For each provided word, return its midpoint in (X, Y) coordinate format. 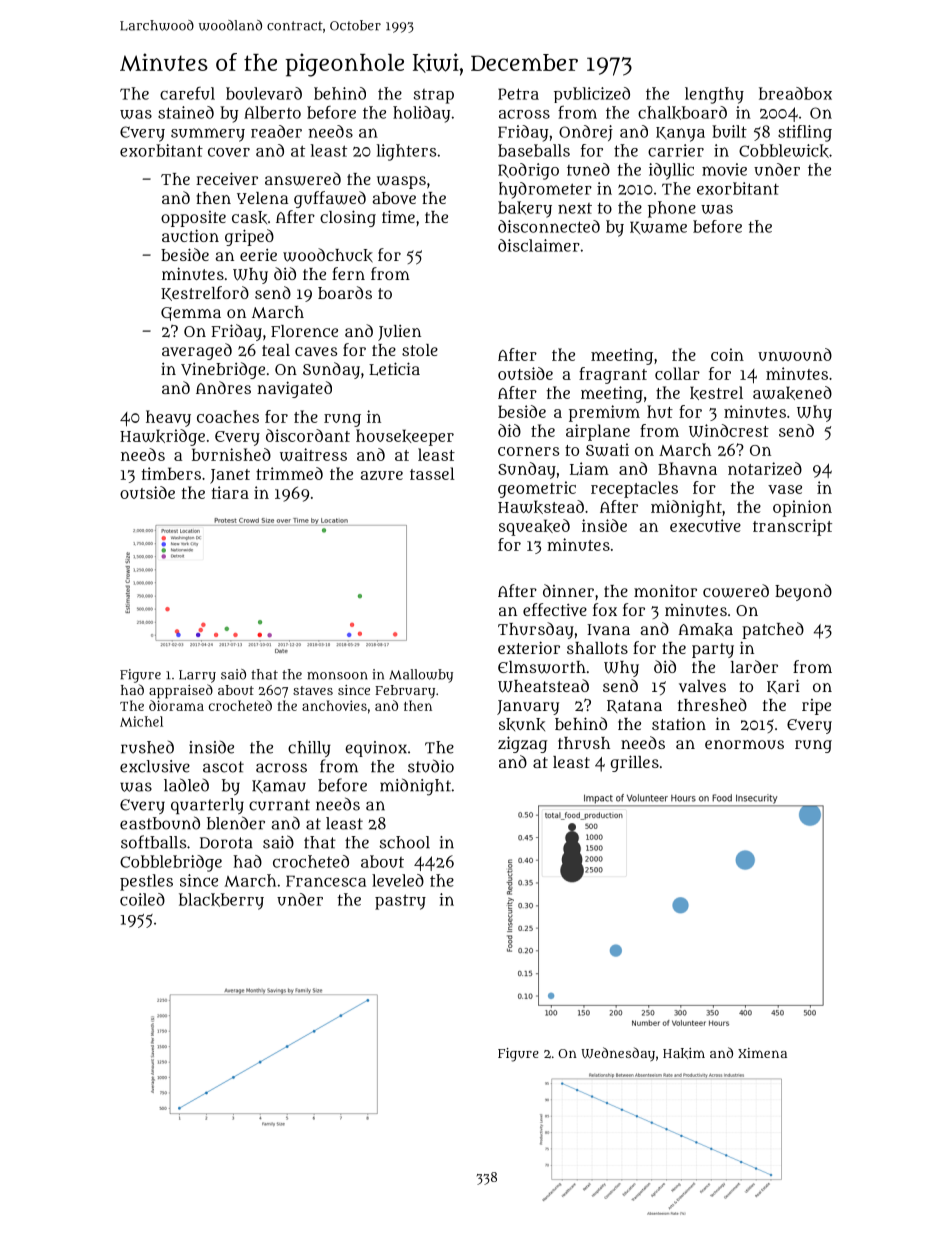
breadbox (795, 93)
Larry (197, 676)
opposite (193, 219)
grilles (635, 763)
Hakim (684, 1053)
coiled (142, 899)
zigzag (522, 744)
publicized (592, 95)
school (404, 842)
